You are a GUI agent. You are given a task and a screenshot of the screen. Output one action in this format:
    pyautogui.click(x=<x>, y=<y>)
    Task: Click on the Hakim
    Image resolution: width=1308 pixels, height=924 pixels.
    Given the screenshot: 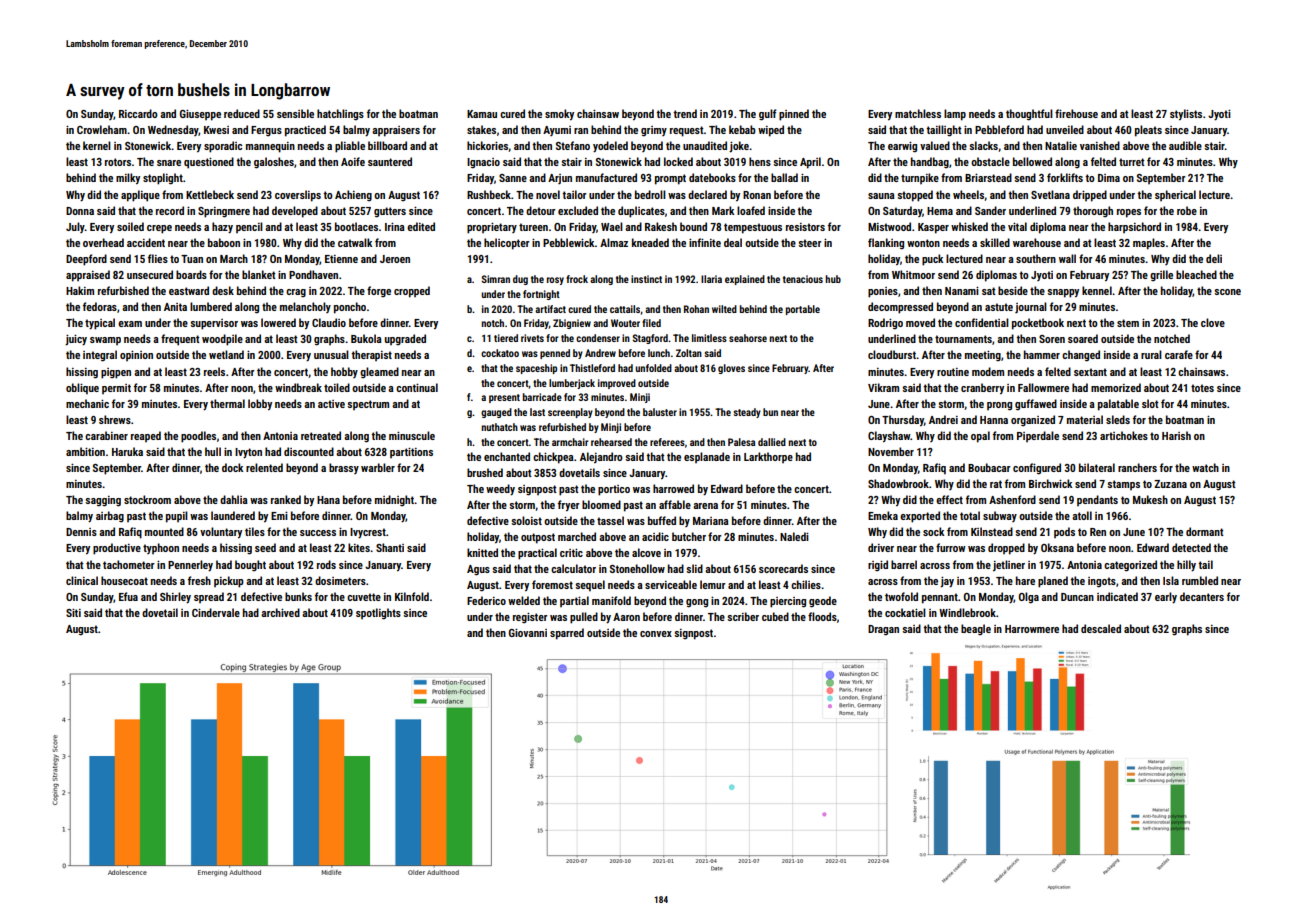 What is the action you would take?
    pyautogui.click(x=80, y=290)
